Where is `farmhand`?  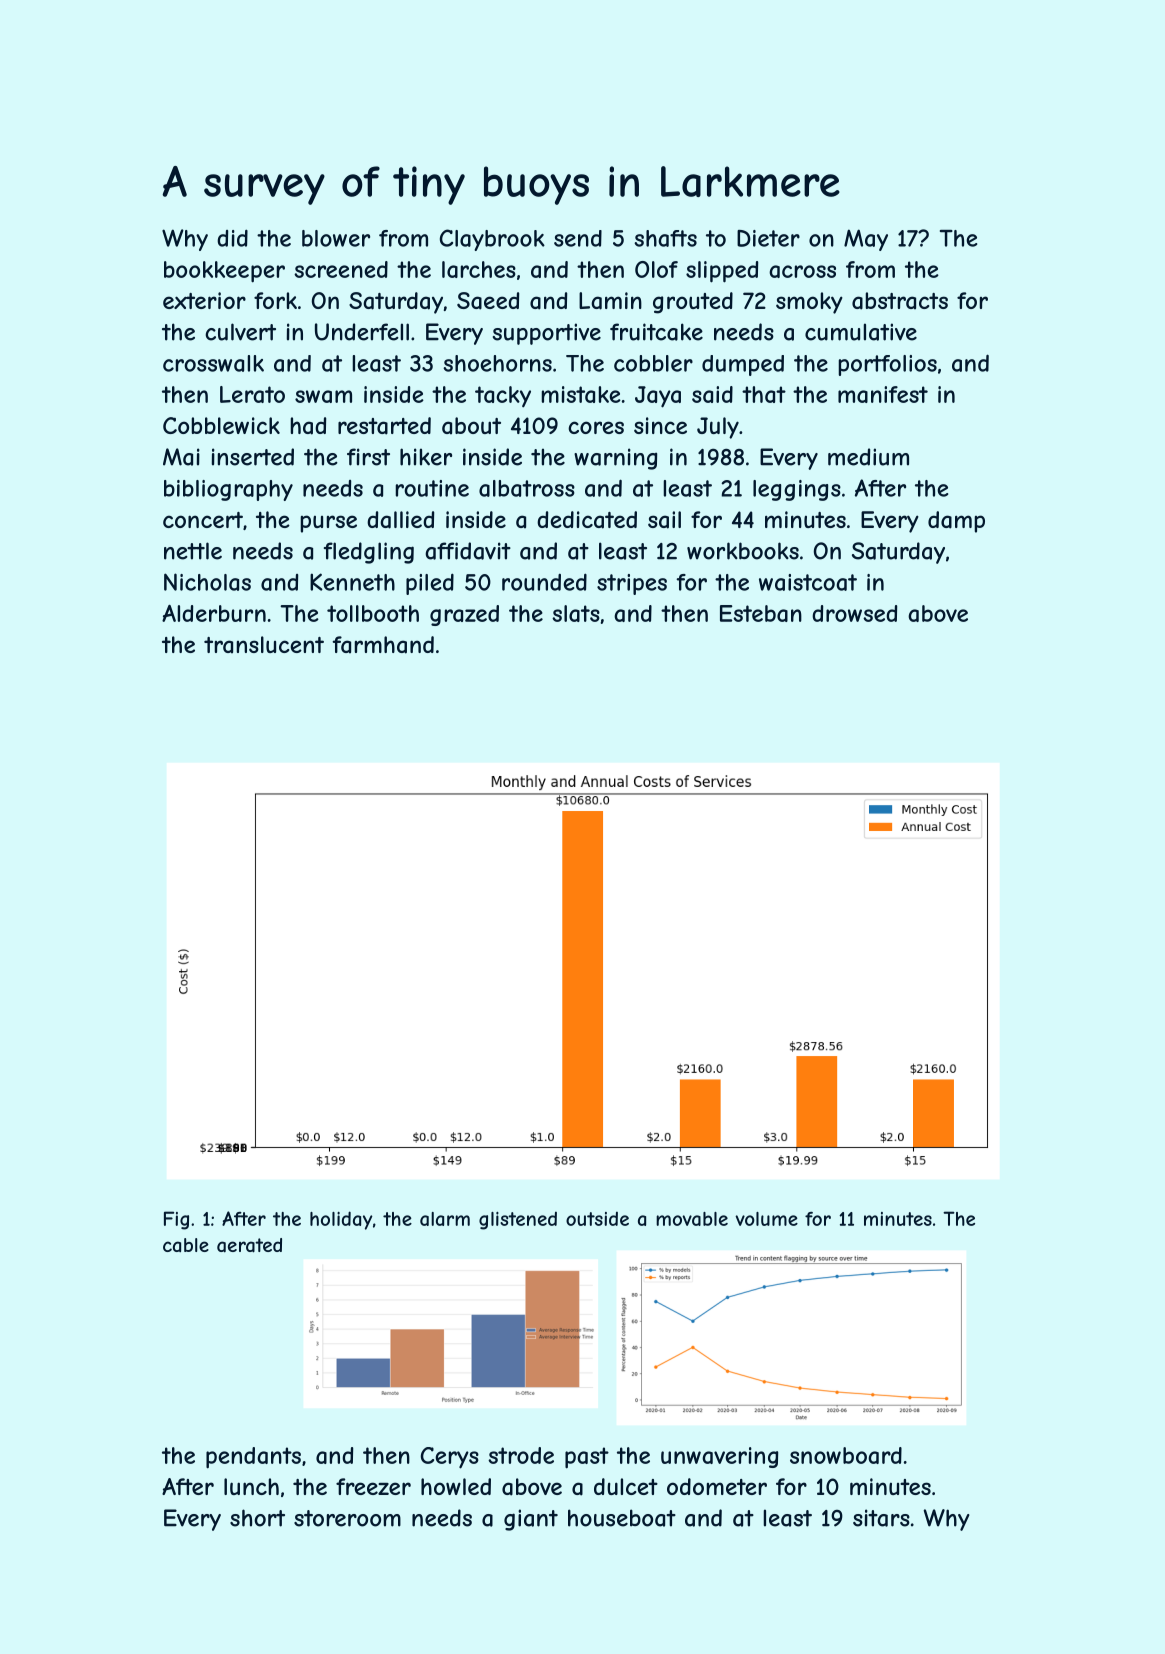
farmhand is located at coordinates (383, 645).
